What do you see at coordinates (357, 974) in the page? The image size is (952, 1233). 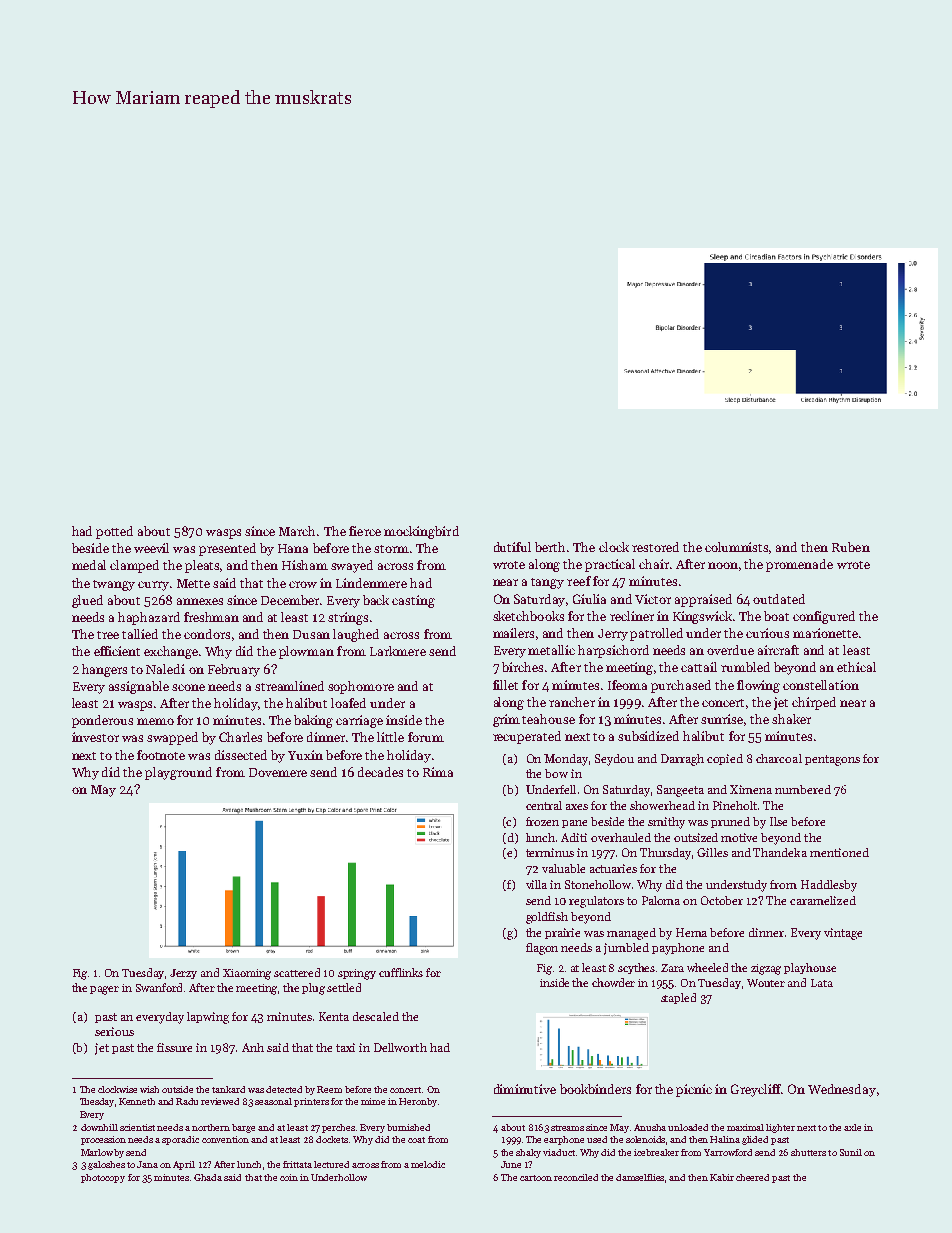 I see `springy` at bounding box center [357, 974].
